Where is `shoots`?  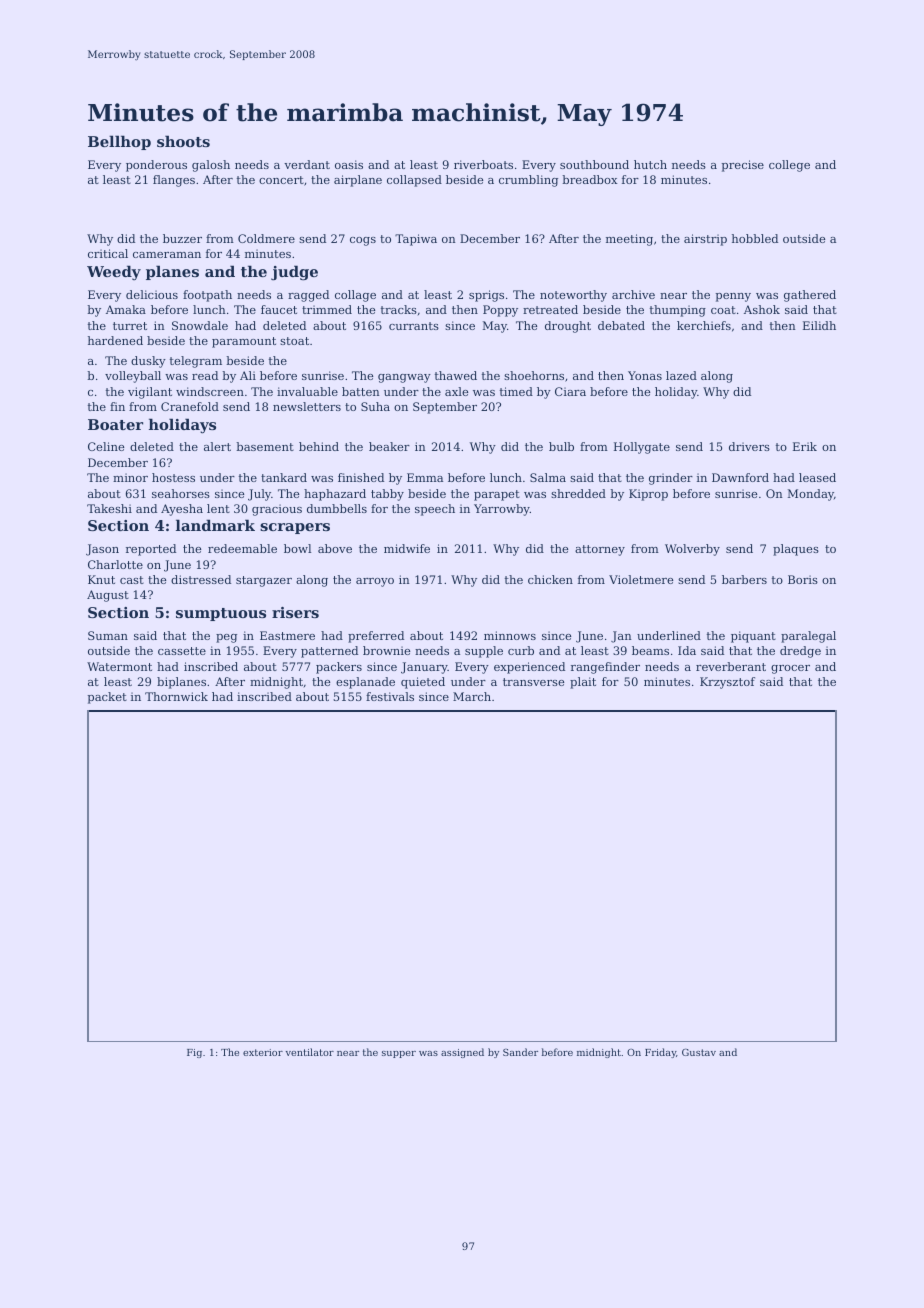 shoots is located at coordinates (183, 141).
